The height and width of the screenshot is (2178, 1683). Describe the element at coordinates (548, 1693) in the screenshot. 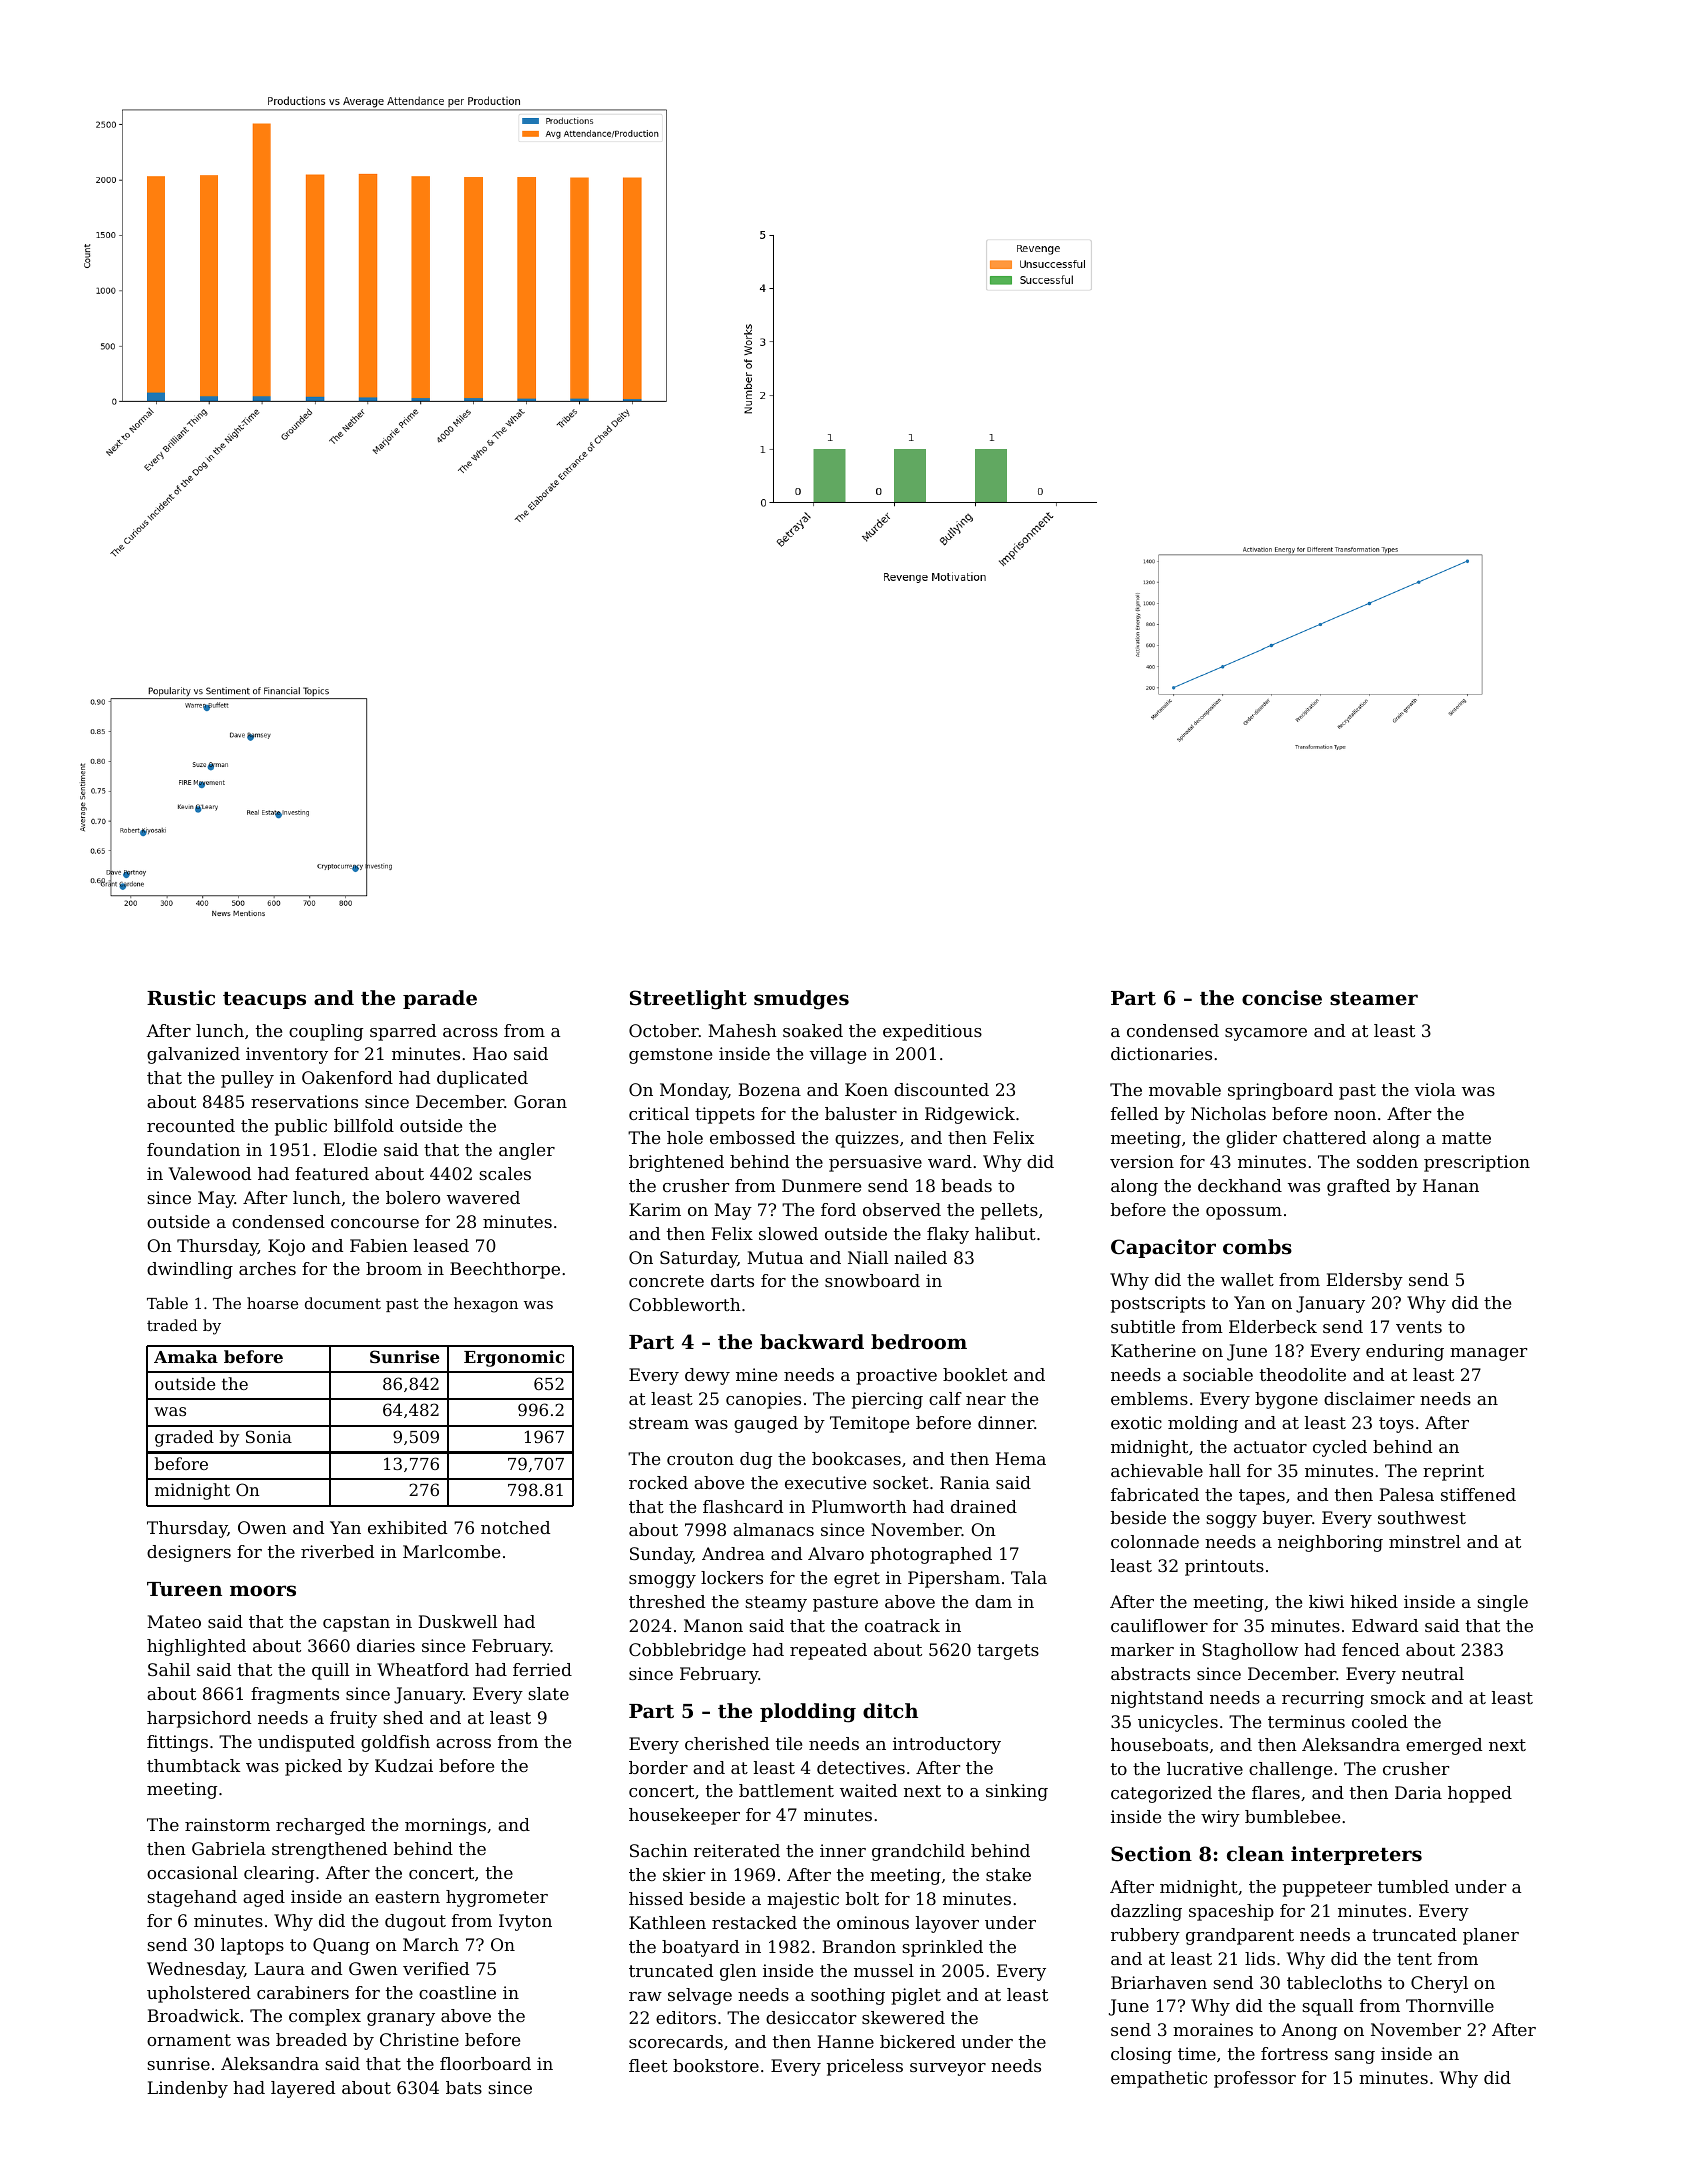

I see `slate` at that location.
